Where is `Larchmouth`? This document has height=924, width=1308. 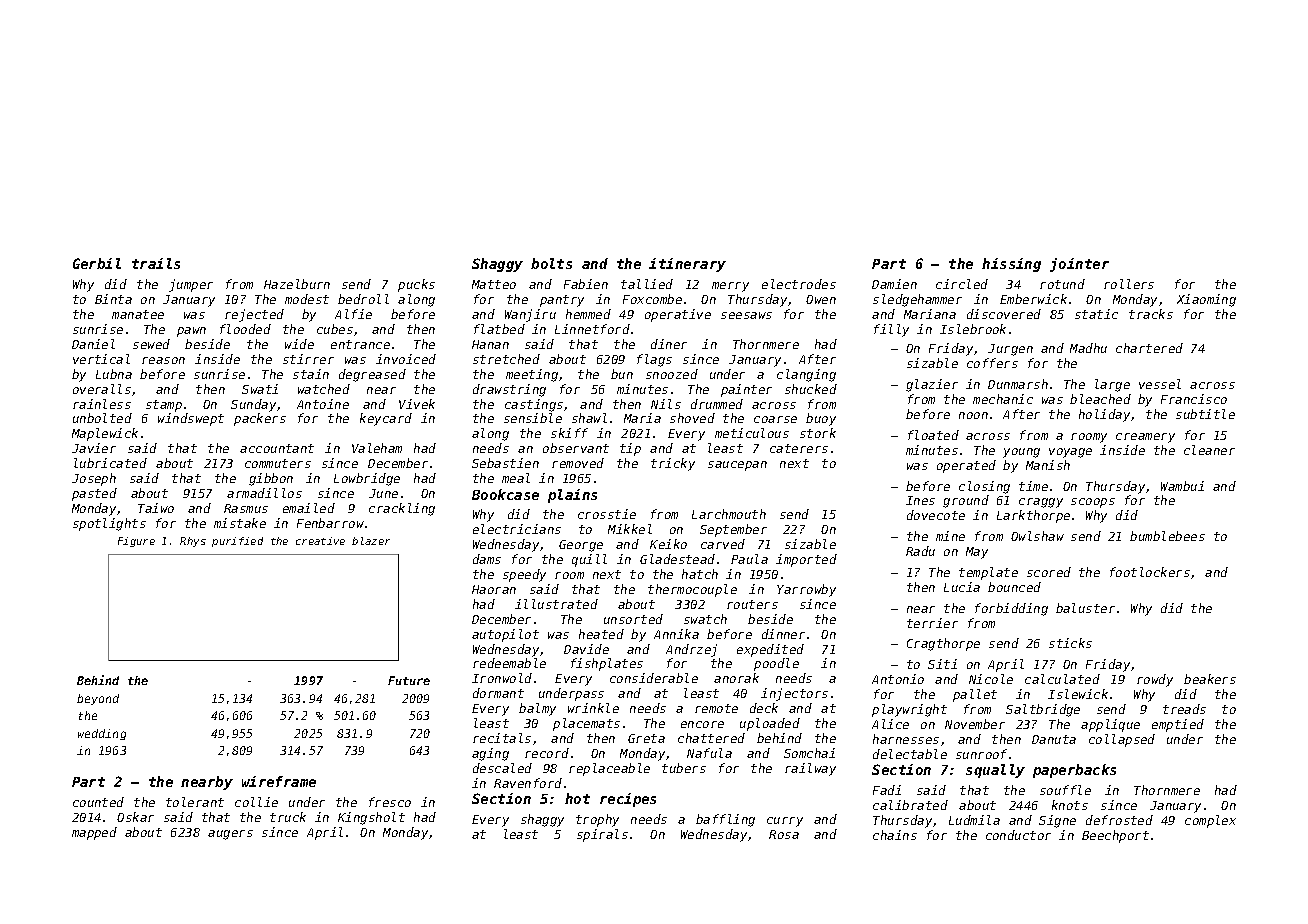 Larchmouth is located at coordinates (729, 514).
